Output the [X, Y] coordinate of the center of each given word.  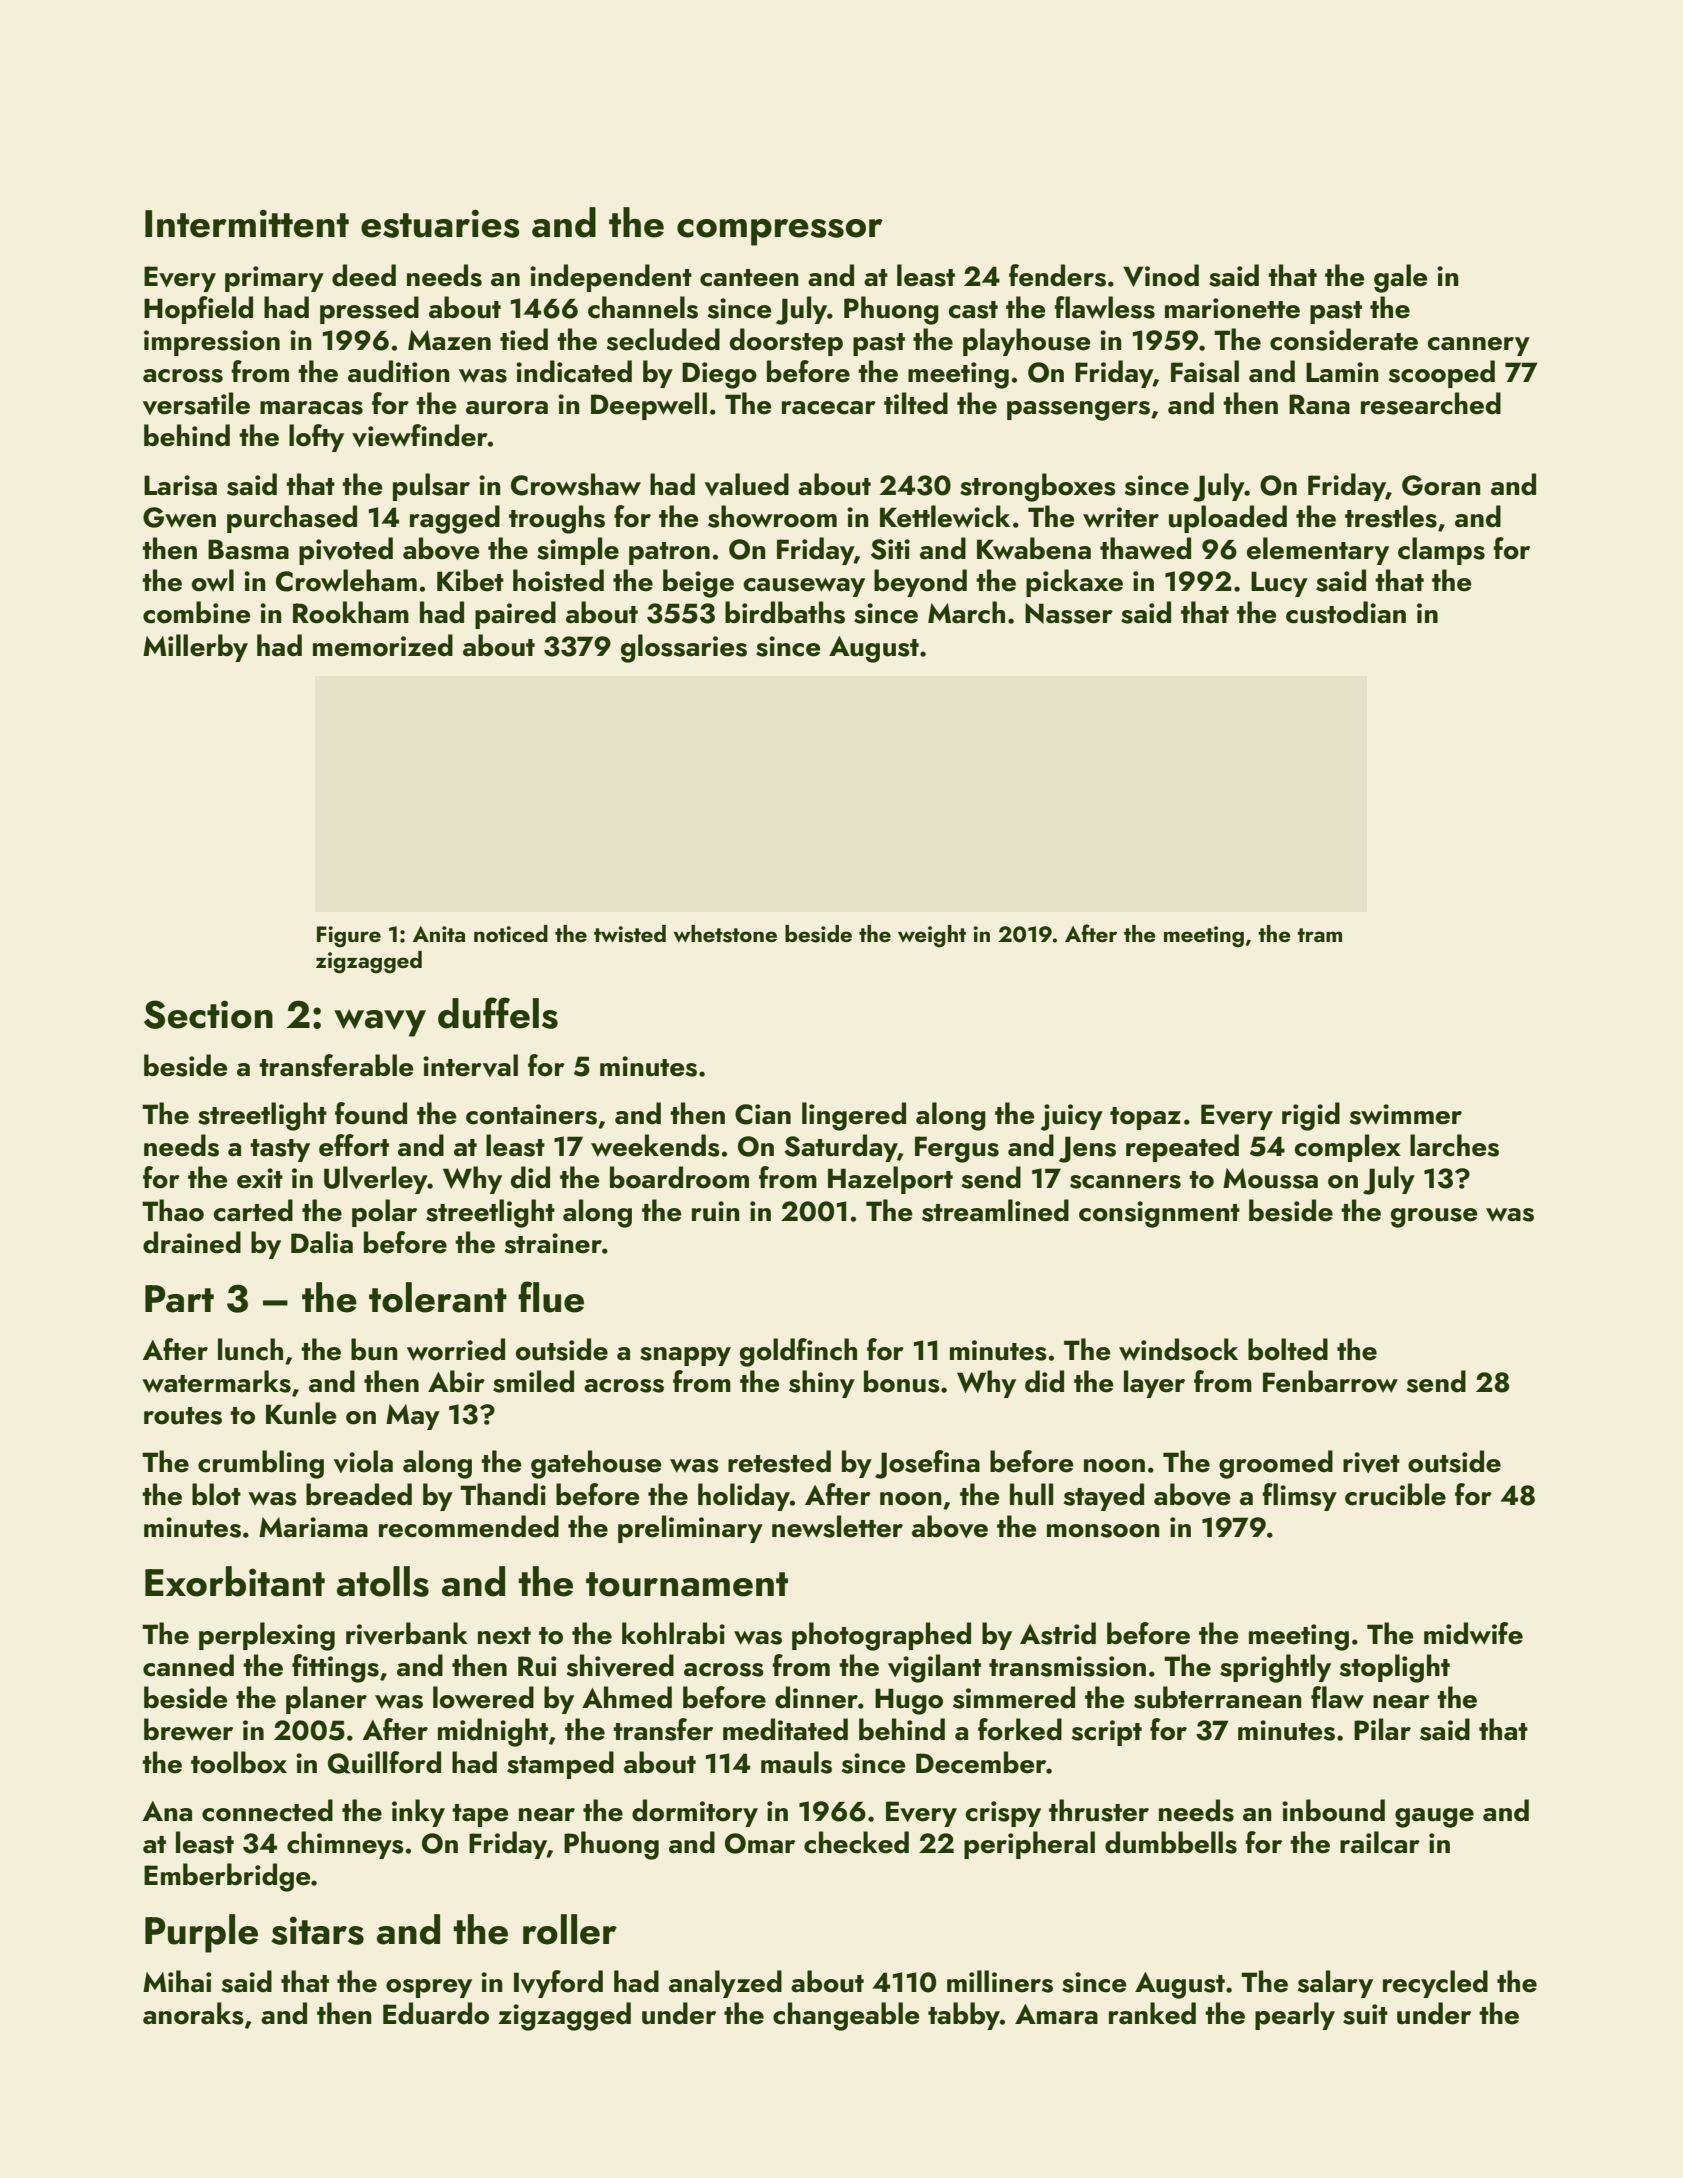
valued [747, 484]
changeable [846, 2016]
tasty [280, 1150]
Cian [763, 1114]
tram [1319, 935]
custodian [1346, 612]
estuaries [440, 223]
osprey [429, 1988]
